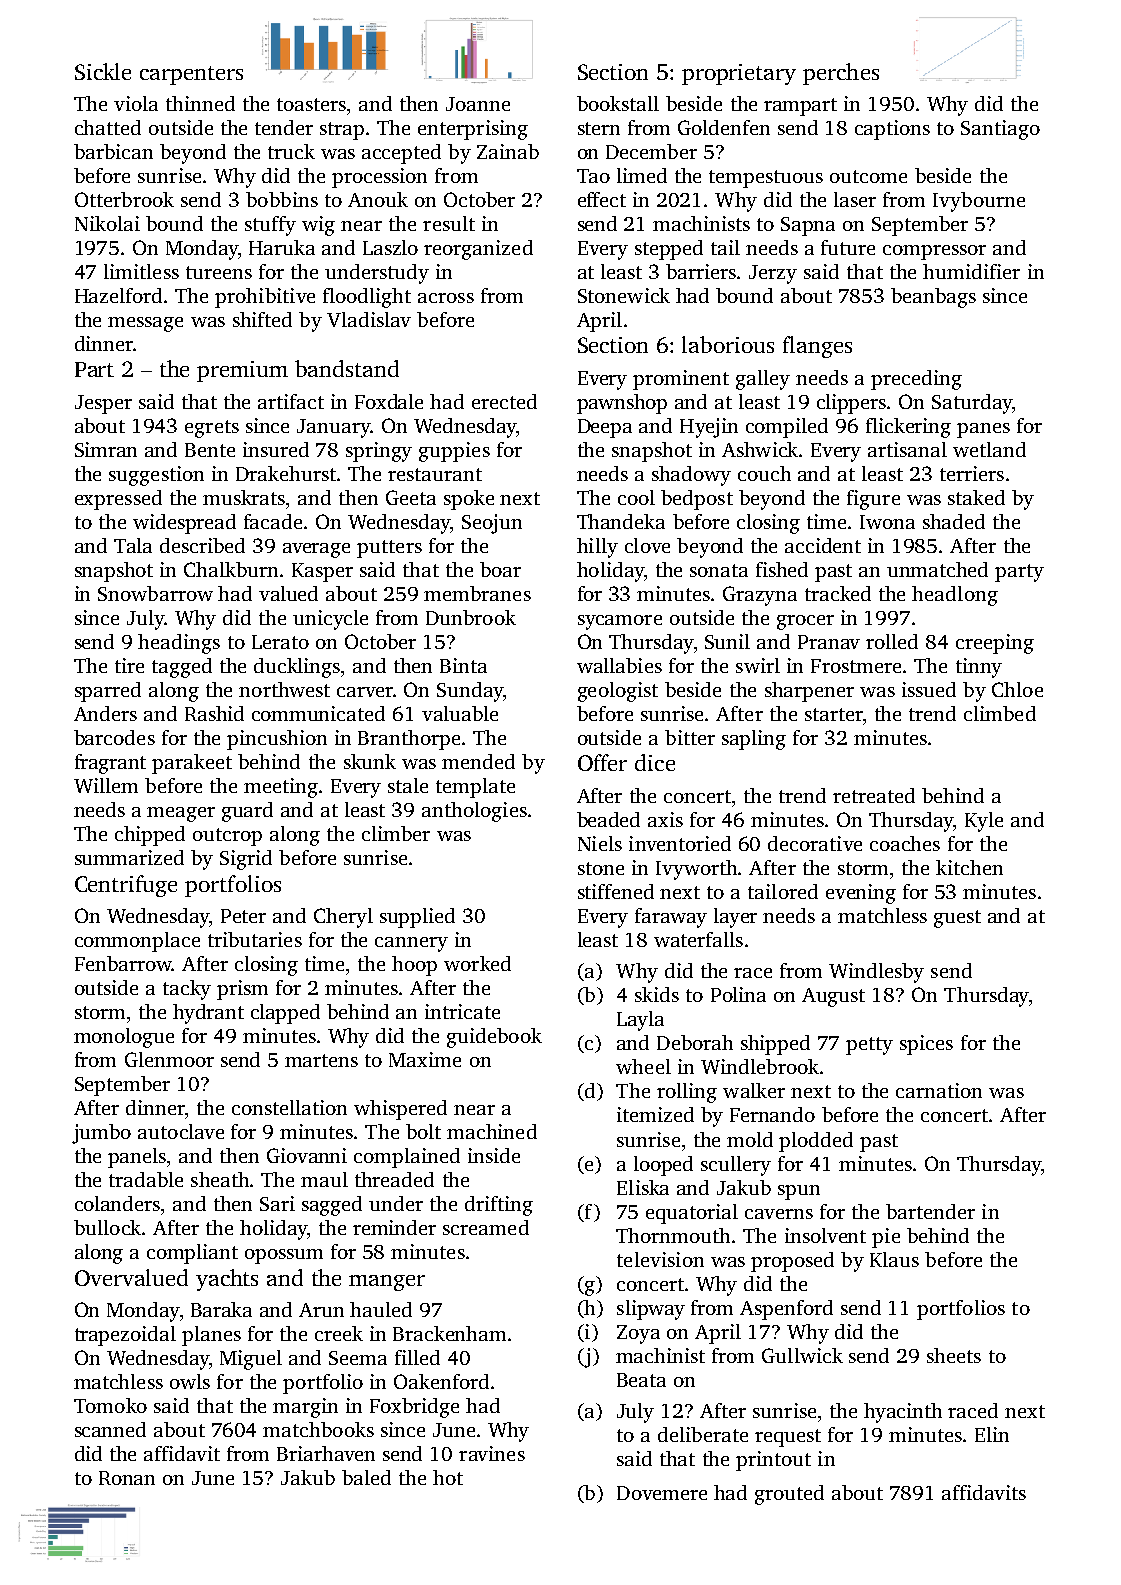 Image resolution: width=1121 pixels, height=1585 pixels. I want to click on Dovemere, so click(662, 1493).
